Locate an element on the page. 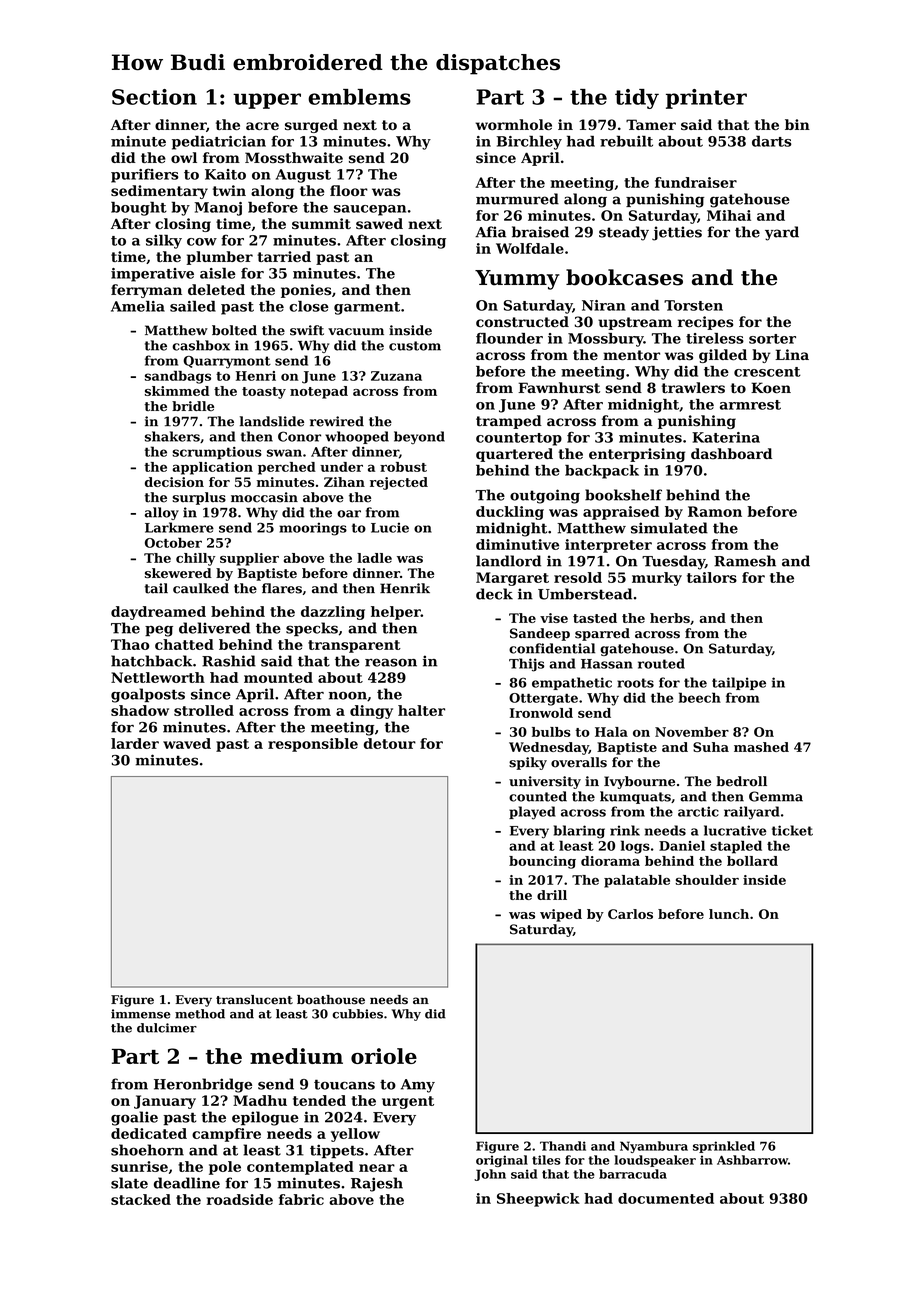 Image resolution: width=924 pixels, height=1308 pixels. detour is located at coordinates (390, 743).
